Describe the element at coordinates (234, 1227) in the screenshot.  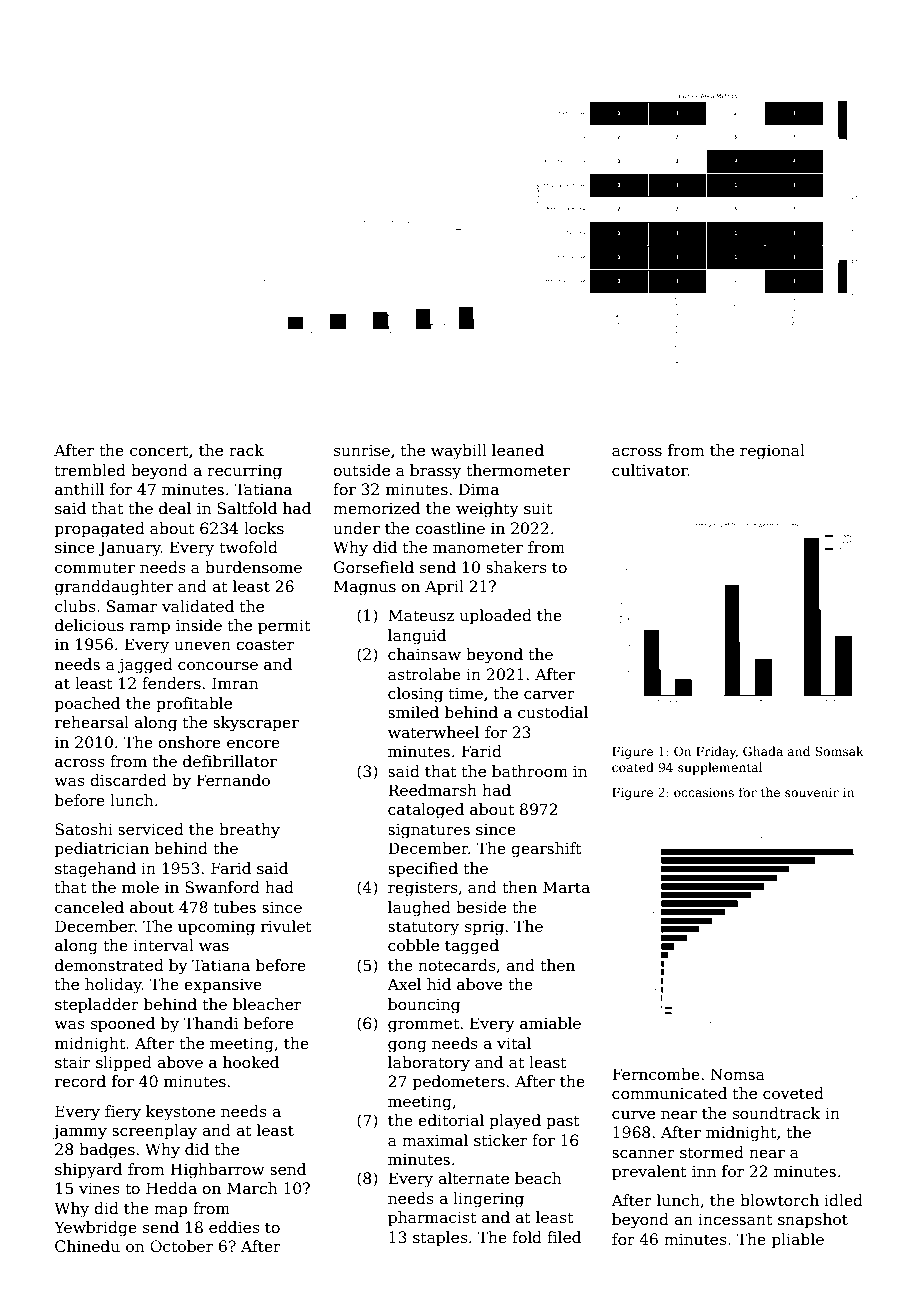
I see `eddies` at that location.
